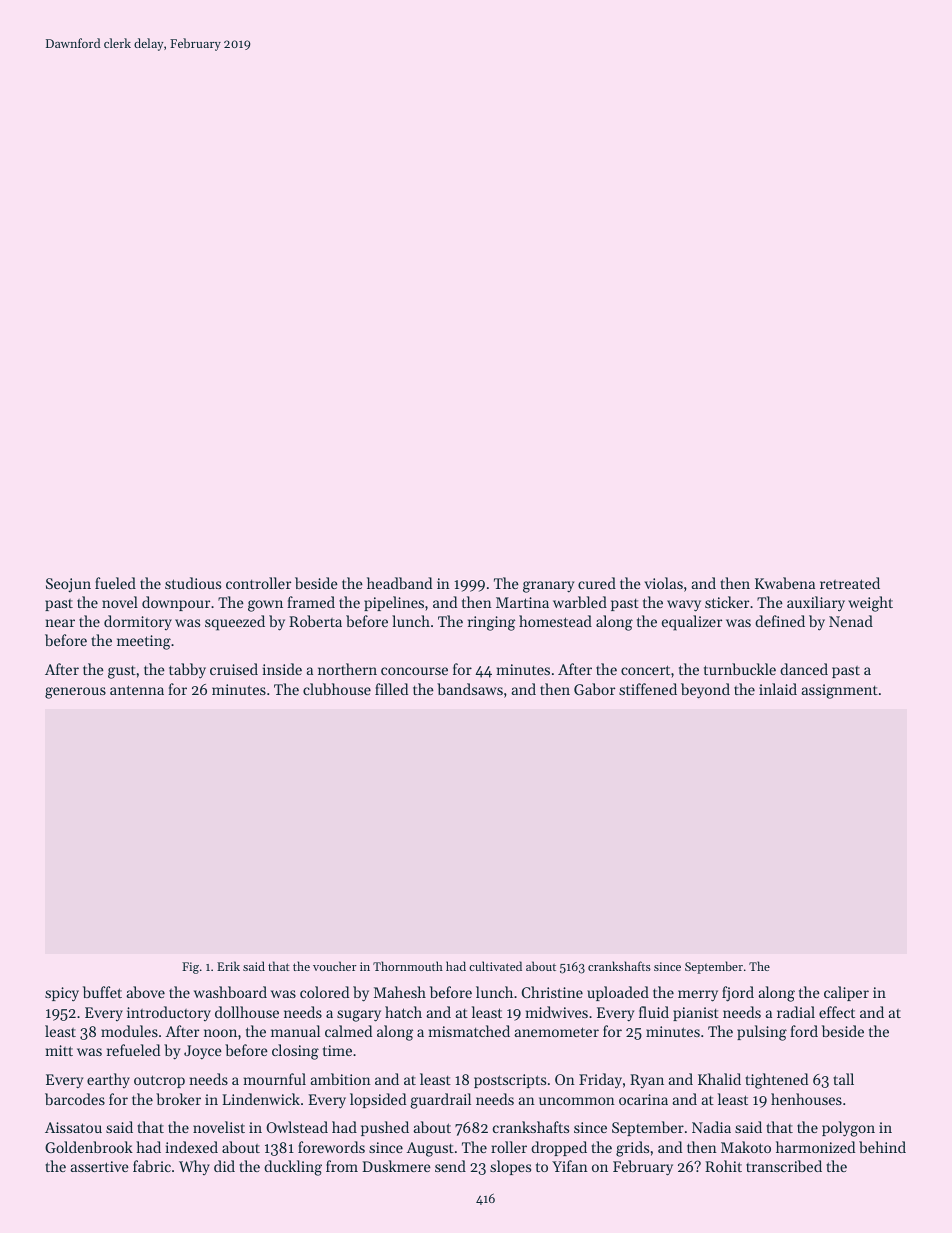  What do you see at coordinates (594, 689) in the screenshot?
I see `Gabor` at bounding box center [594, 689].
